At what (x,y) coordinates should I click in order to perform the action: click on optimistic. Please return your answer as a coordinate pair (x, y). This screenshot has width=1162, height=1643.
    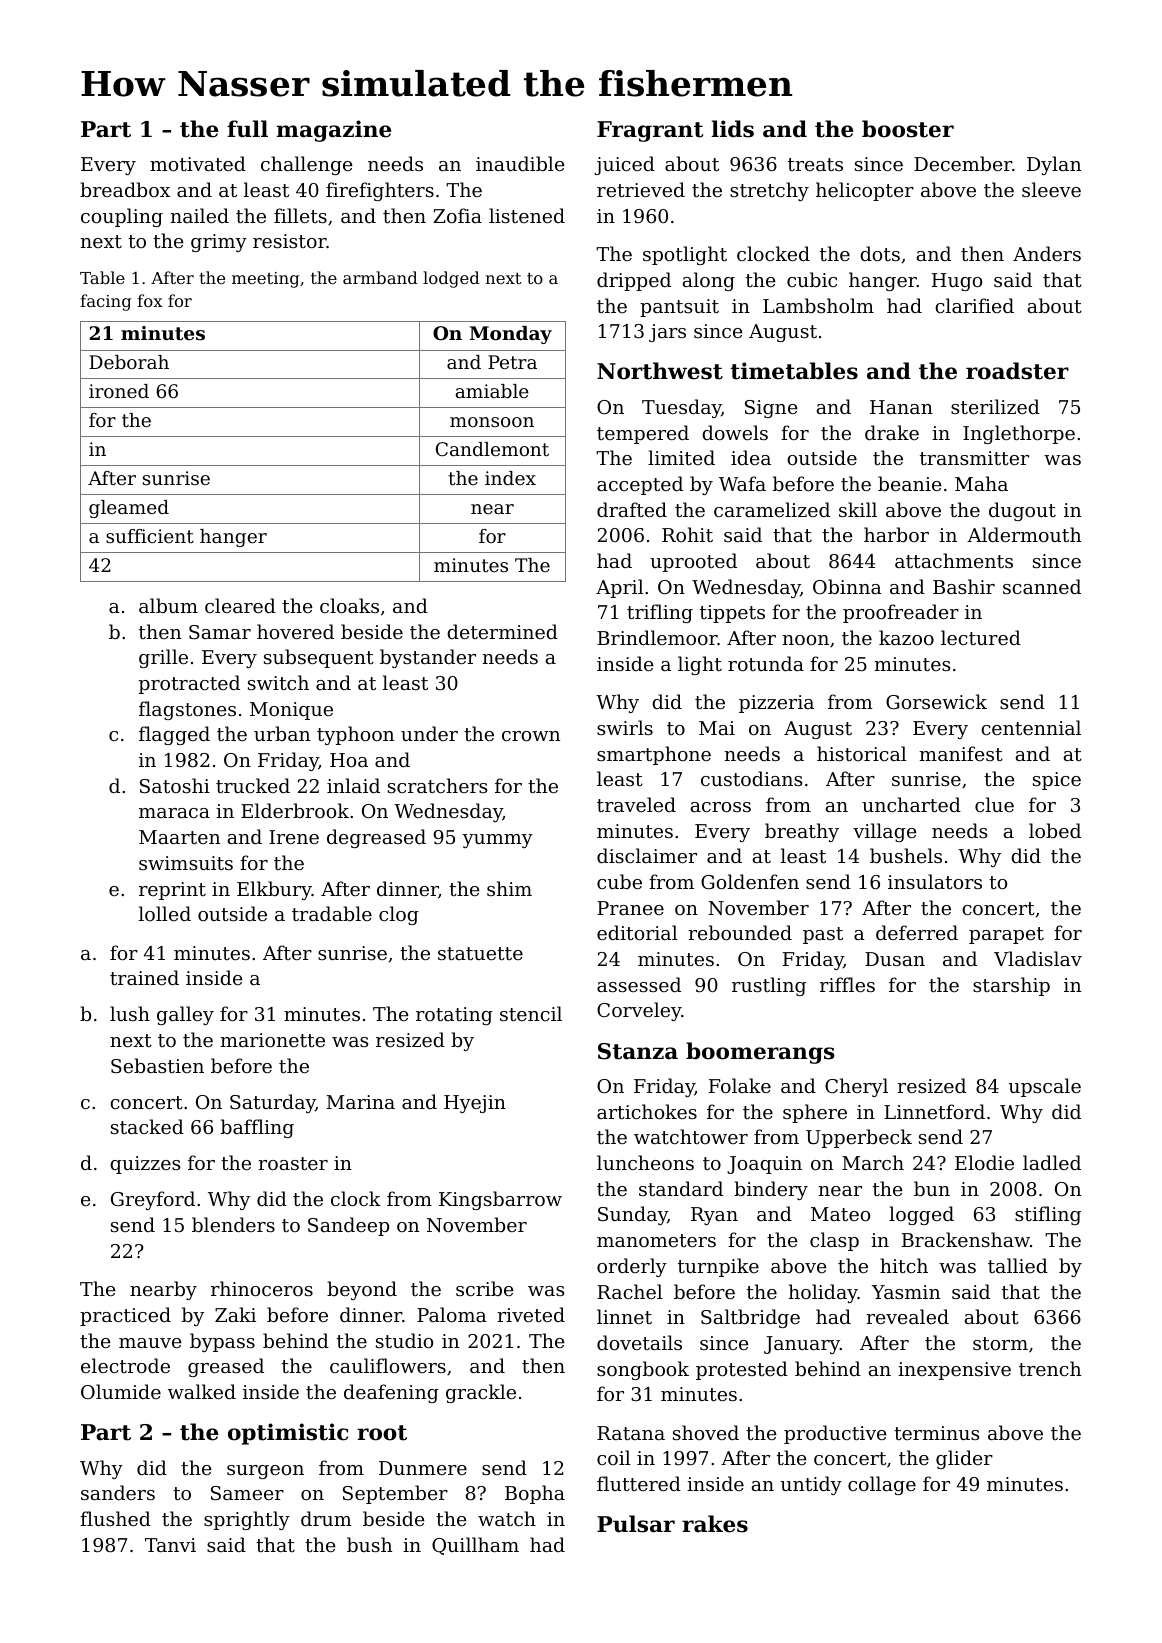
    Looking at the image, I should click on (288, 1434).
